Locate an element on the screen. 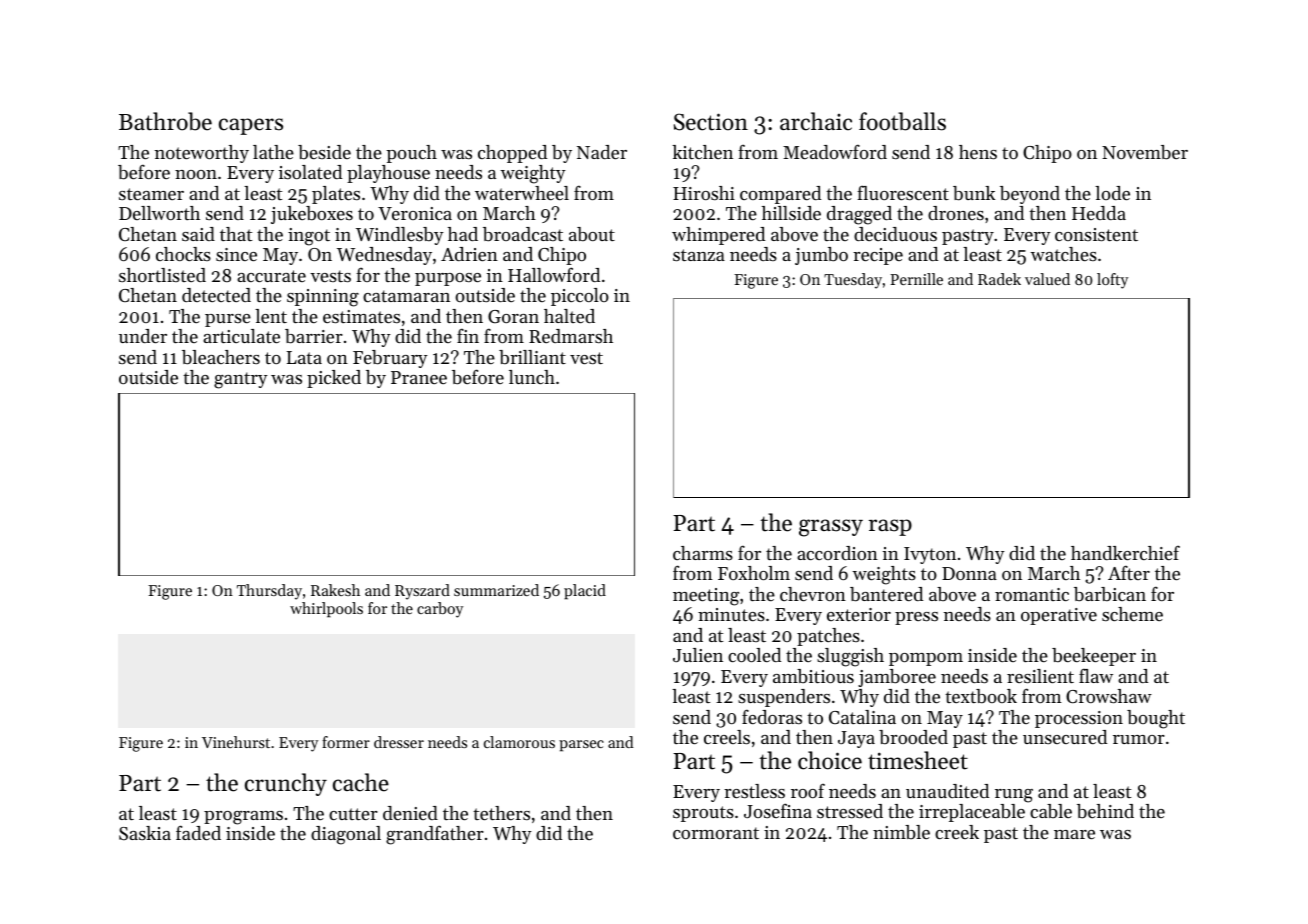 The height and width of the screenshot is (924, 1308). gantry is located at coordinates (241, 380).
